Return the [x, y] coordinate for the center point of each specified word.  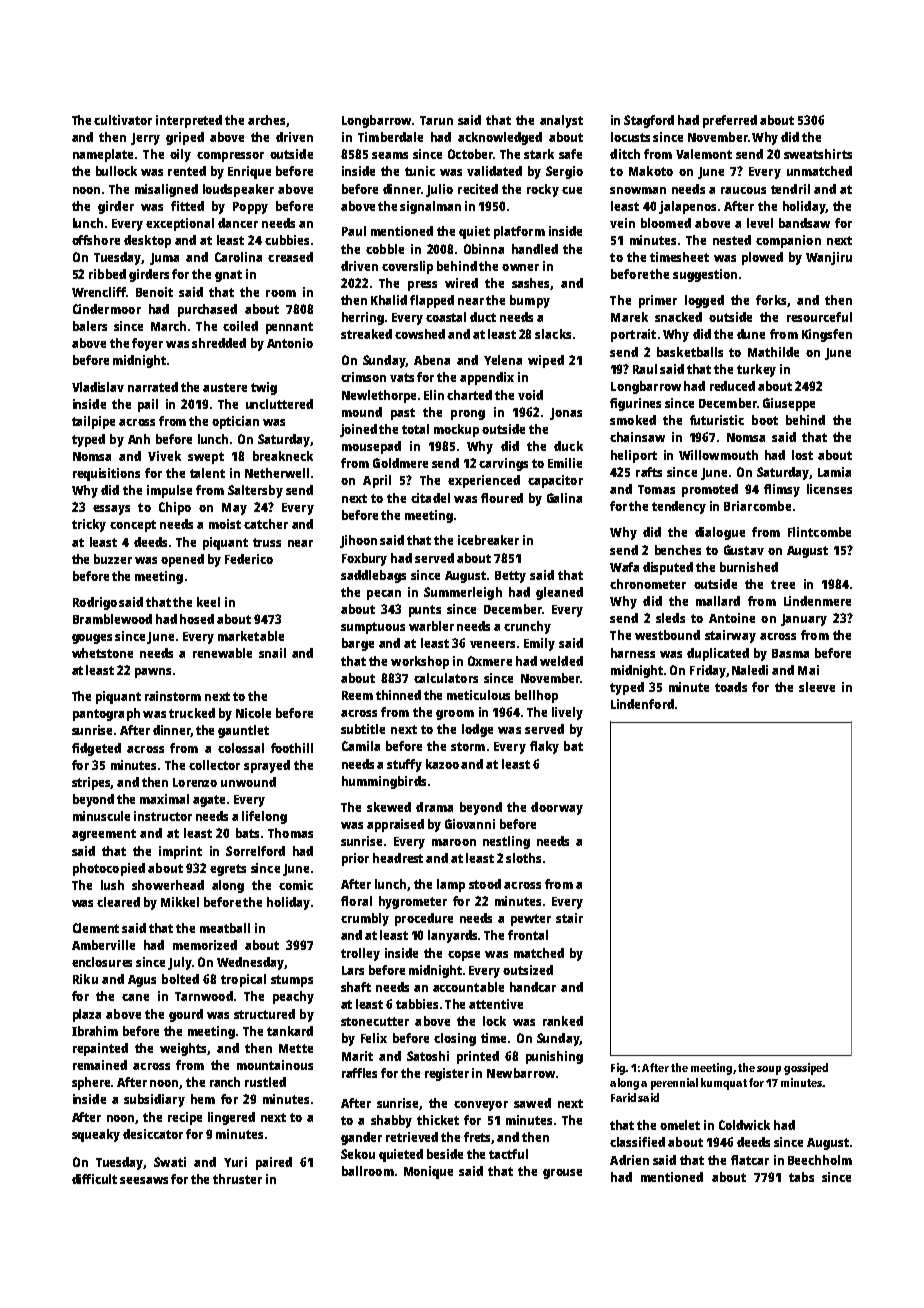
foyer [147, 344]
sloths [523, 858]
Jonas [566, 414]
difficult [94, 1179]
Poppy [250, 208]
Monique [428, 1172]
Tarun [436, 120]
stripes [91, 783]
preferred [730, 121]
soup [769, 1070]
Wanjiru [829, 258]
